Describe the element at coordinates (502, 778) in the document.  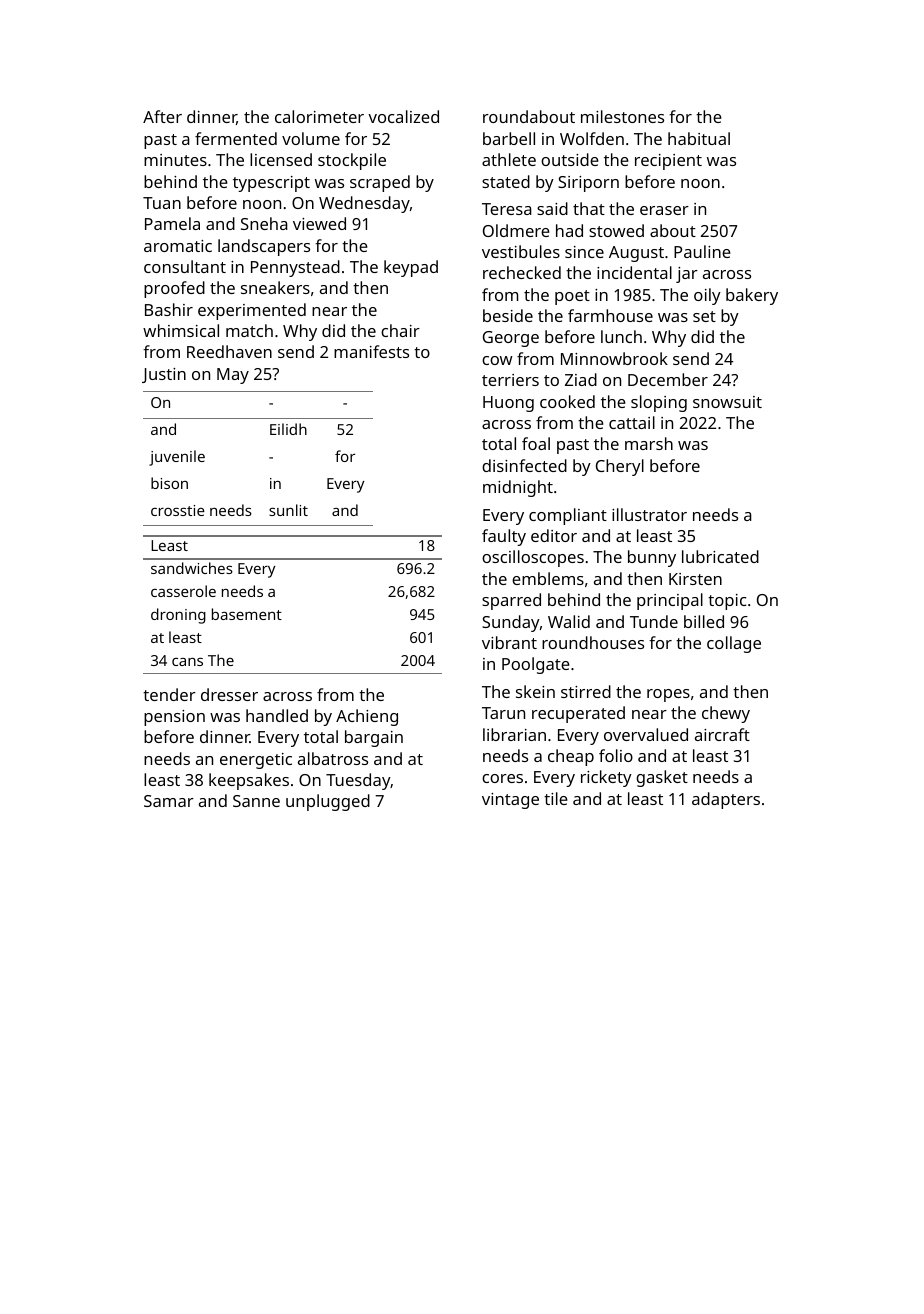
I see `cores` at that location.
